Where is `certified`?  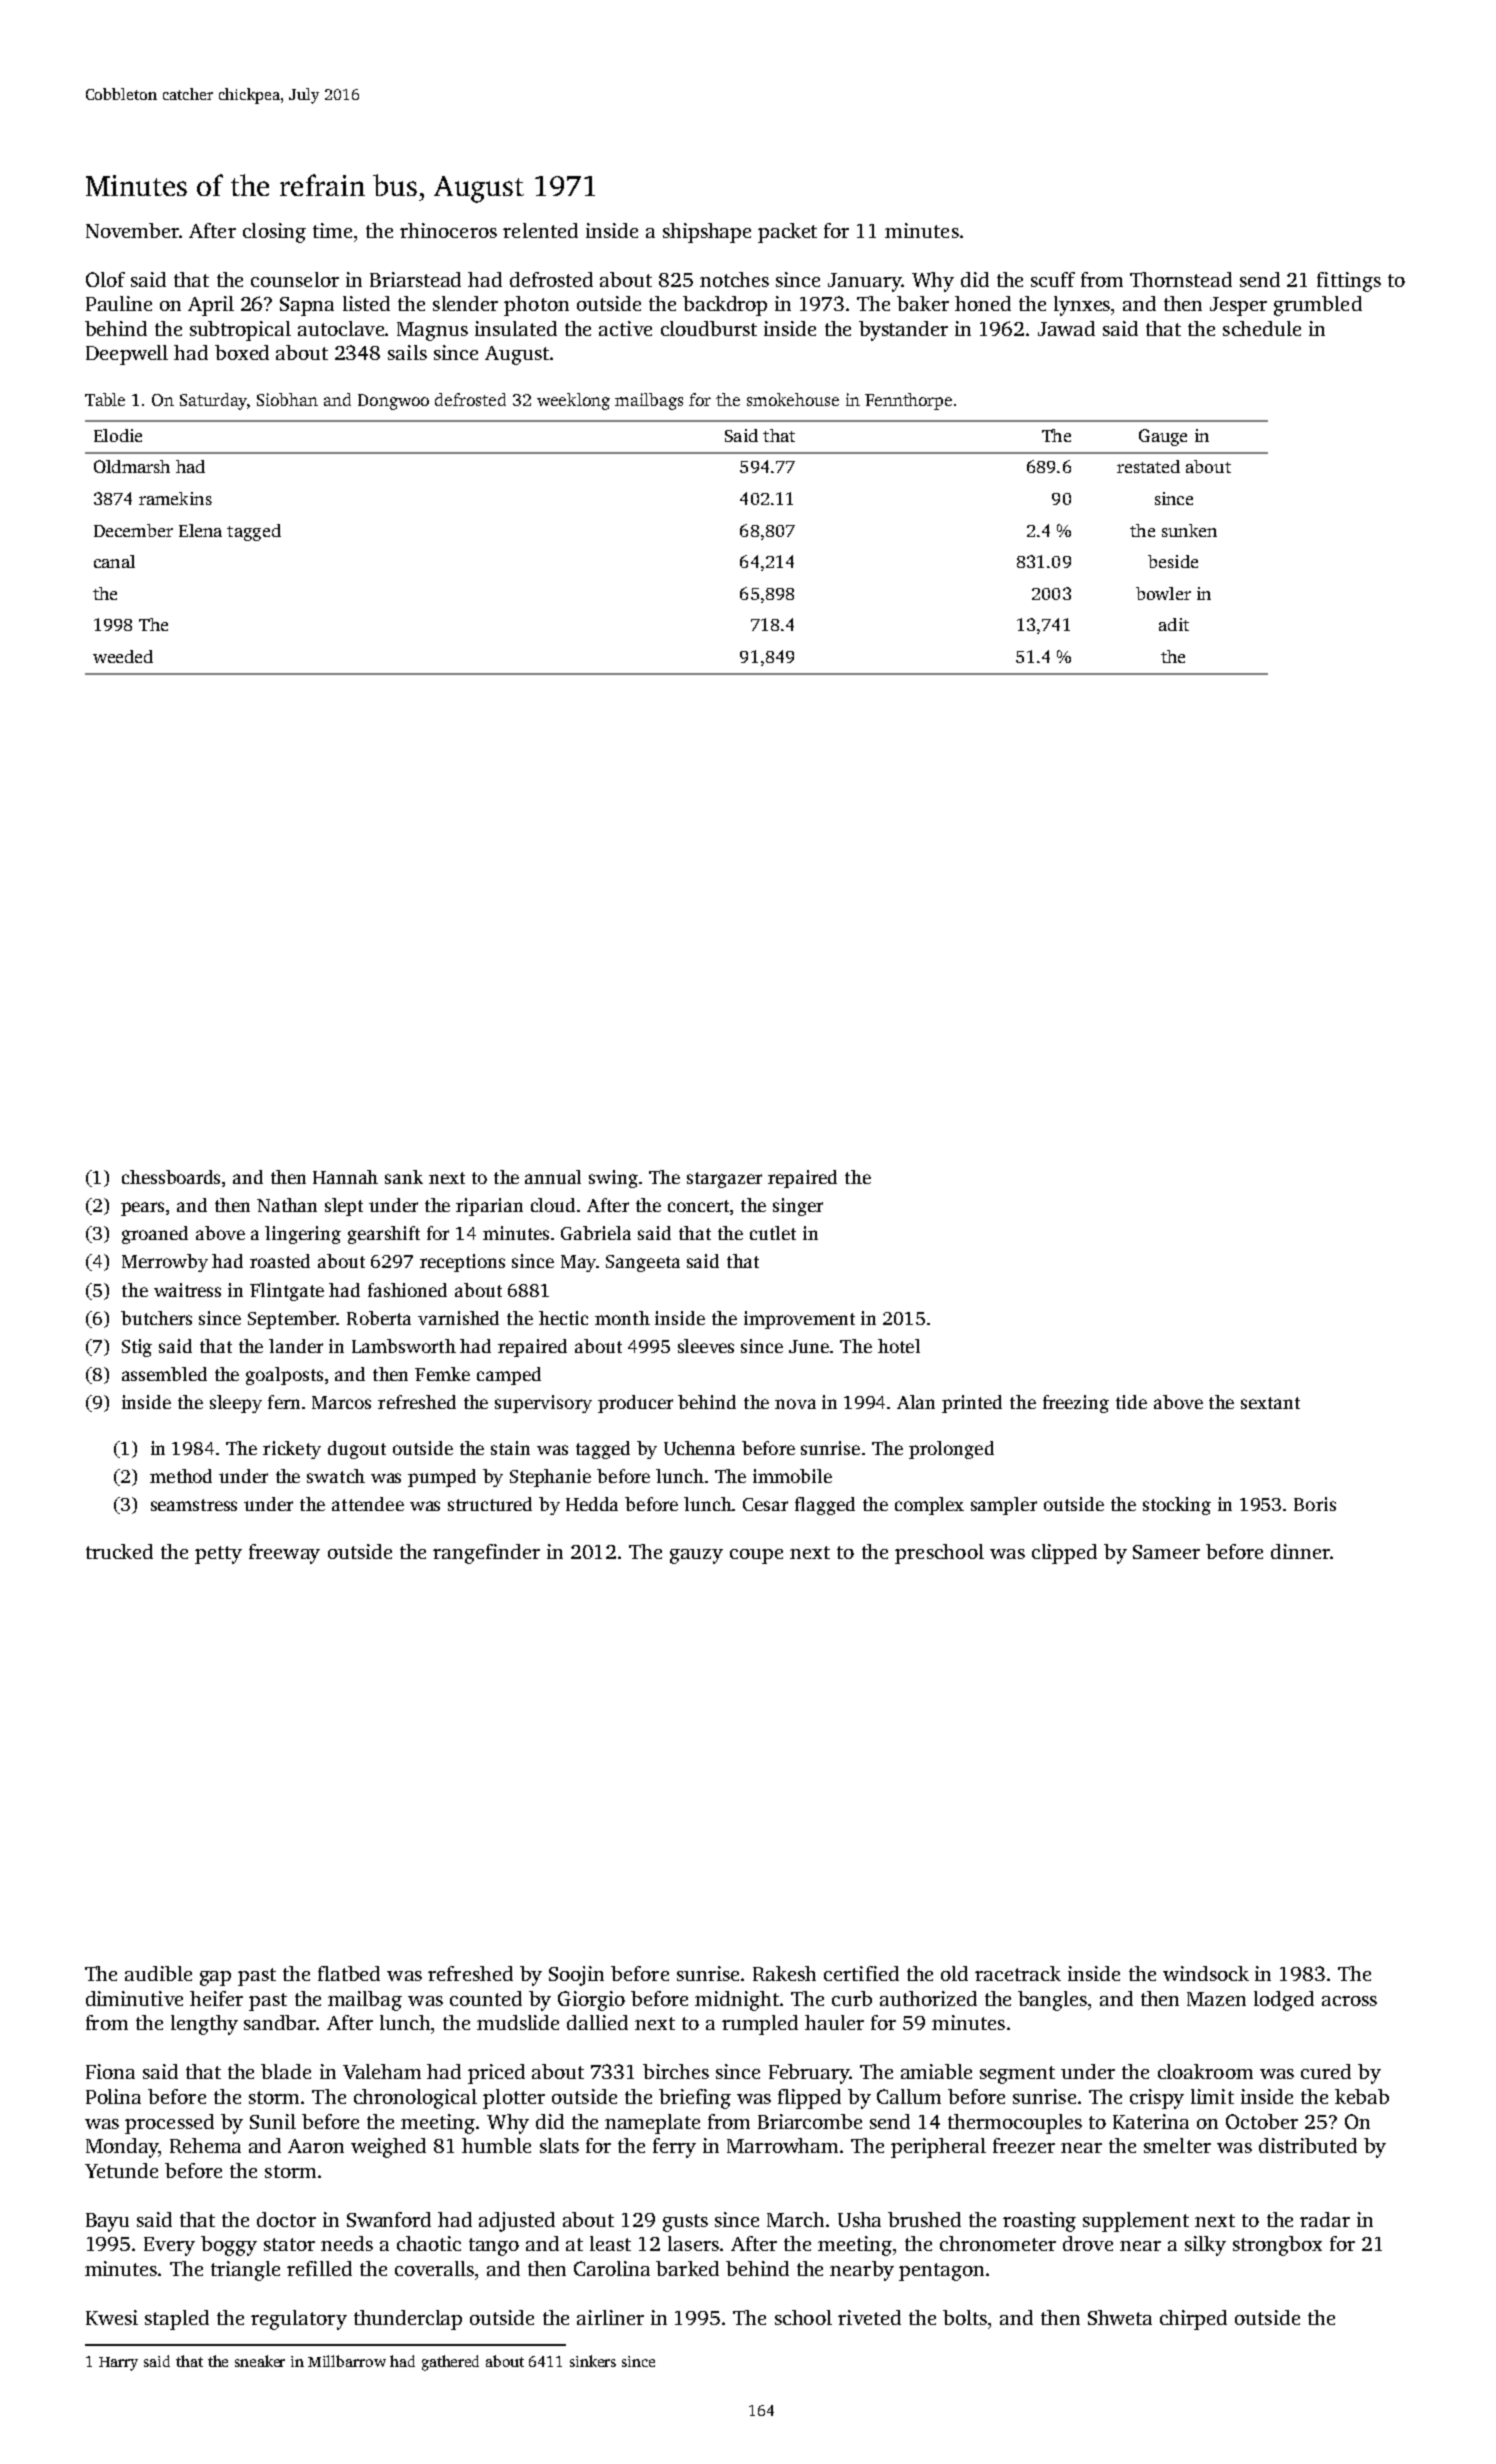
certified is located at coordinates (861, 1973).
